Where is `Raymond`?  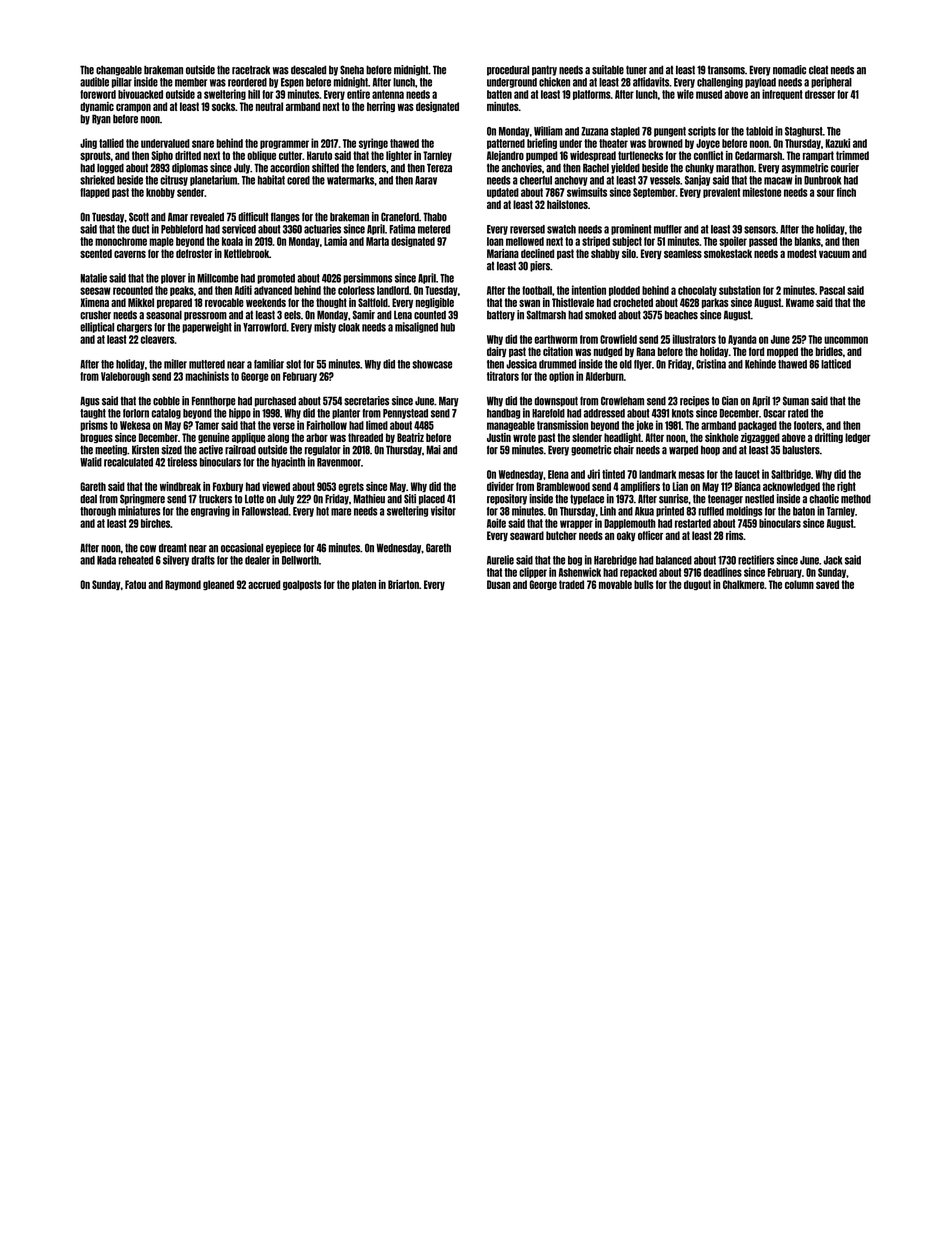 Raymond is located at coordinates (183, 585).
